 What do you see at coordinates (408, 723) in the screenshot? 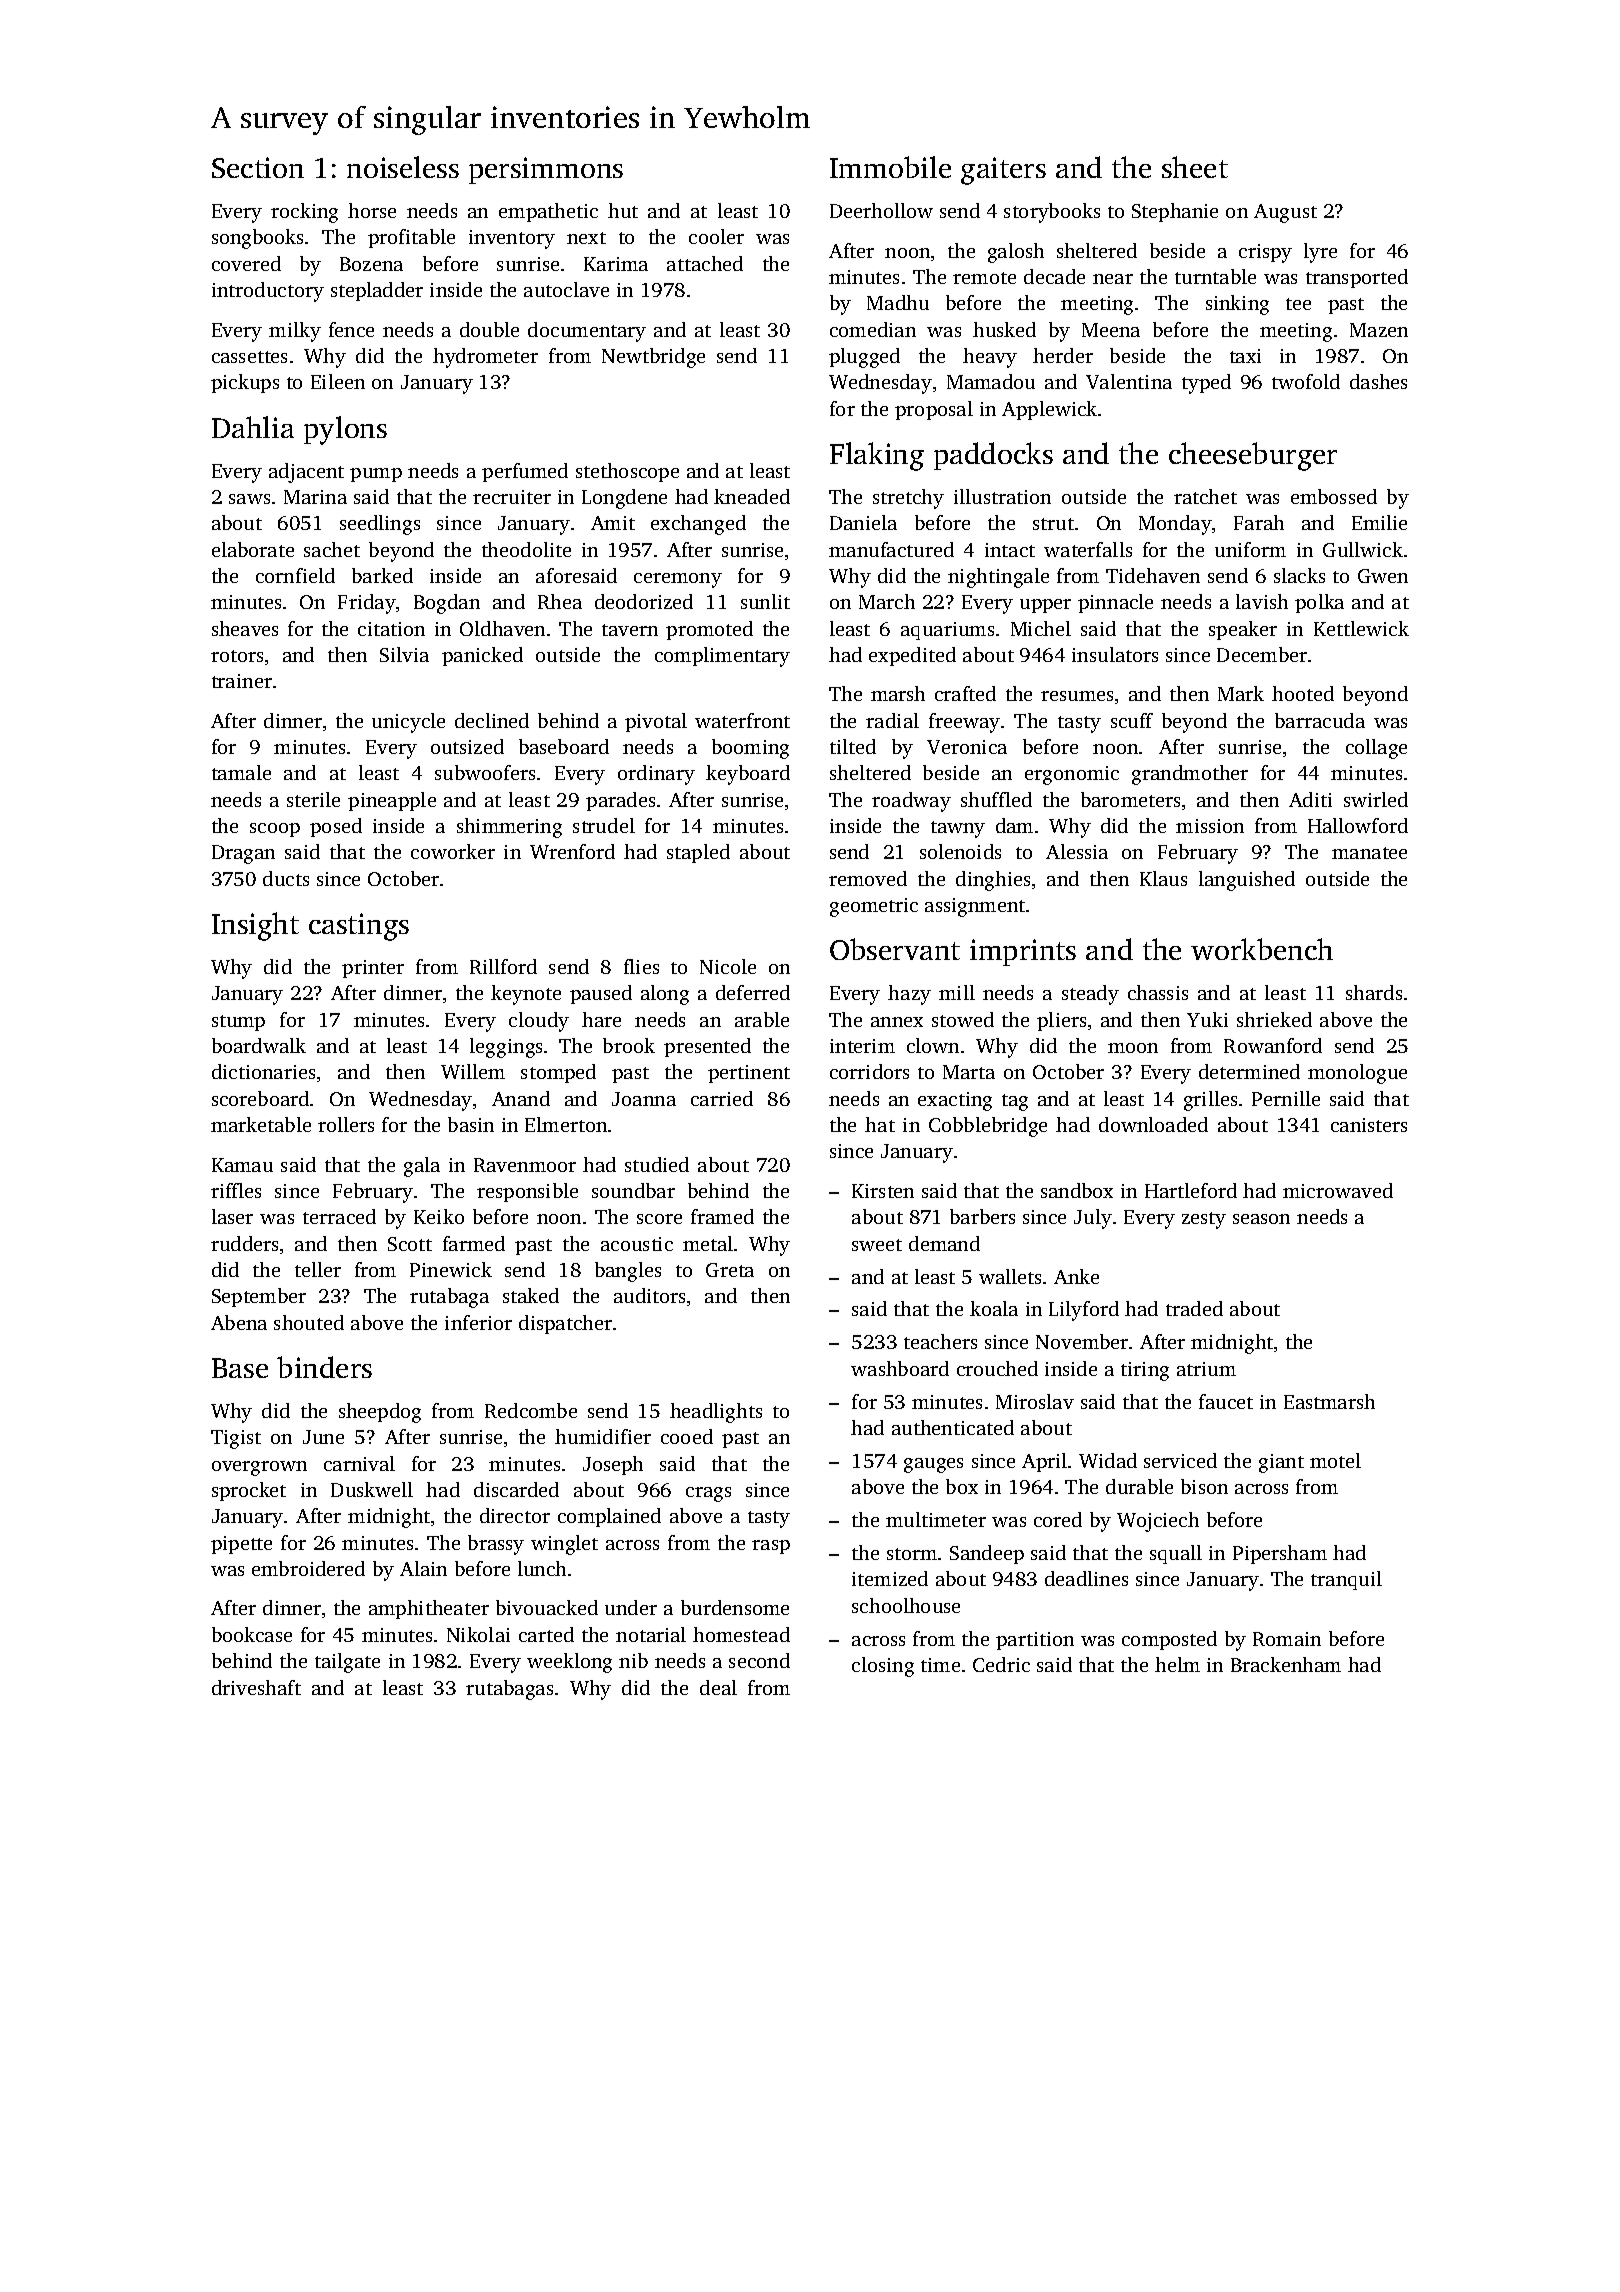
I see `unicycle` at bounding box center [408, 723].
